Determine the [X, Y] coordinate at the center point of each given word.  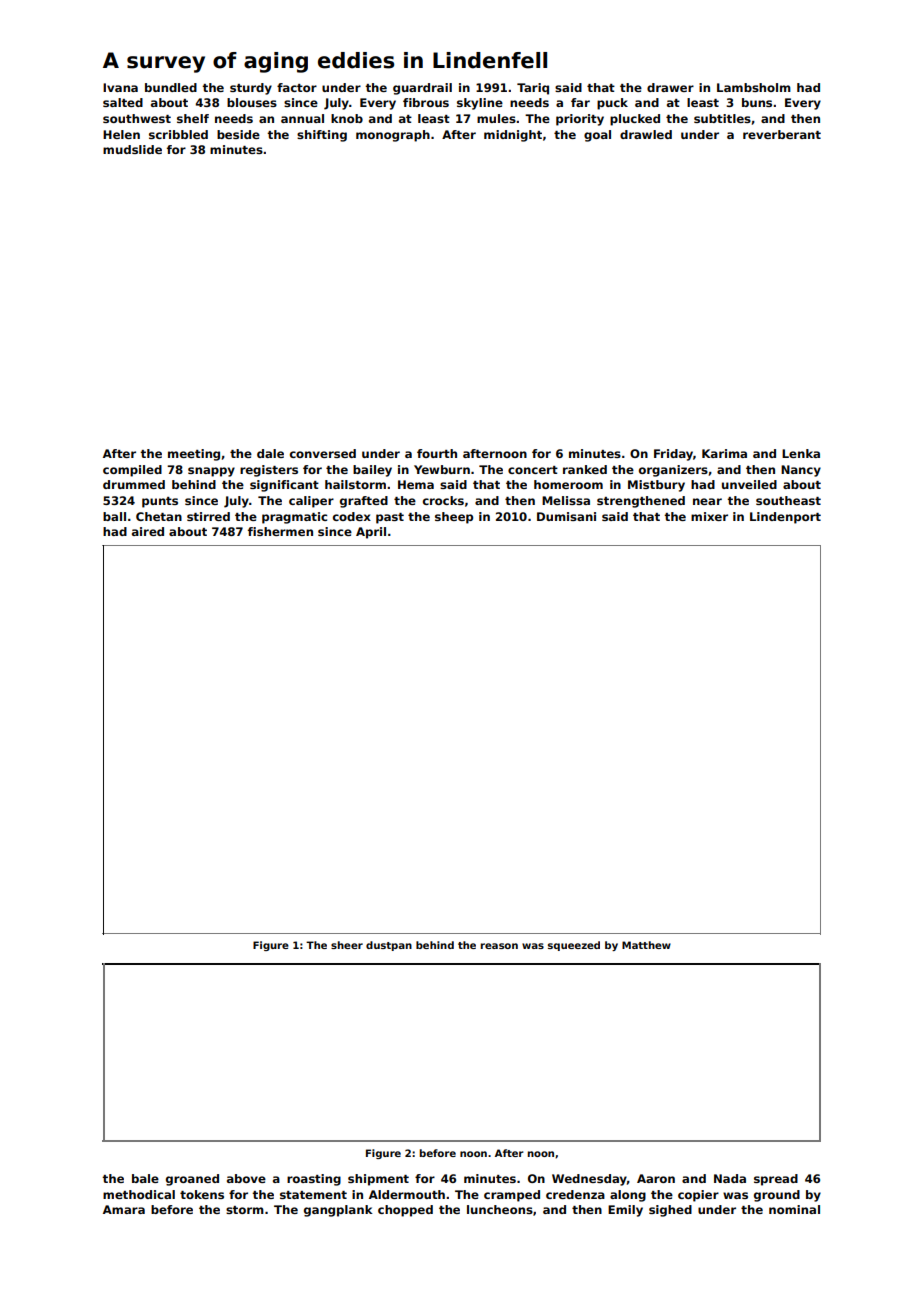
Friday [673, 455]
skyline [480, 104]
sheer [347, 945]
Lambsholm [754, 87]
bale [145, 1178]
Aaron [656, 1178]
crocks [443, 500]
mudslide [132, 149]
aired [148, 531]
